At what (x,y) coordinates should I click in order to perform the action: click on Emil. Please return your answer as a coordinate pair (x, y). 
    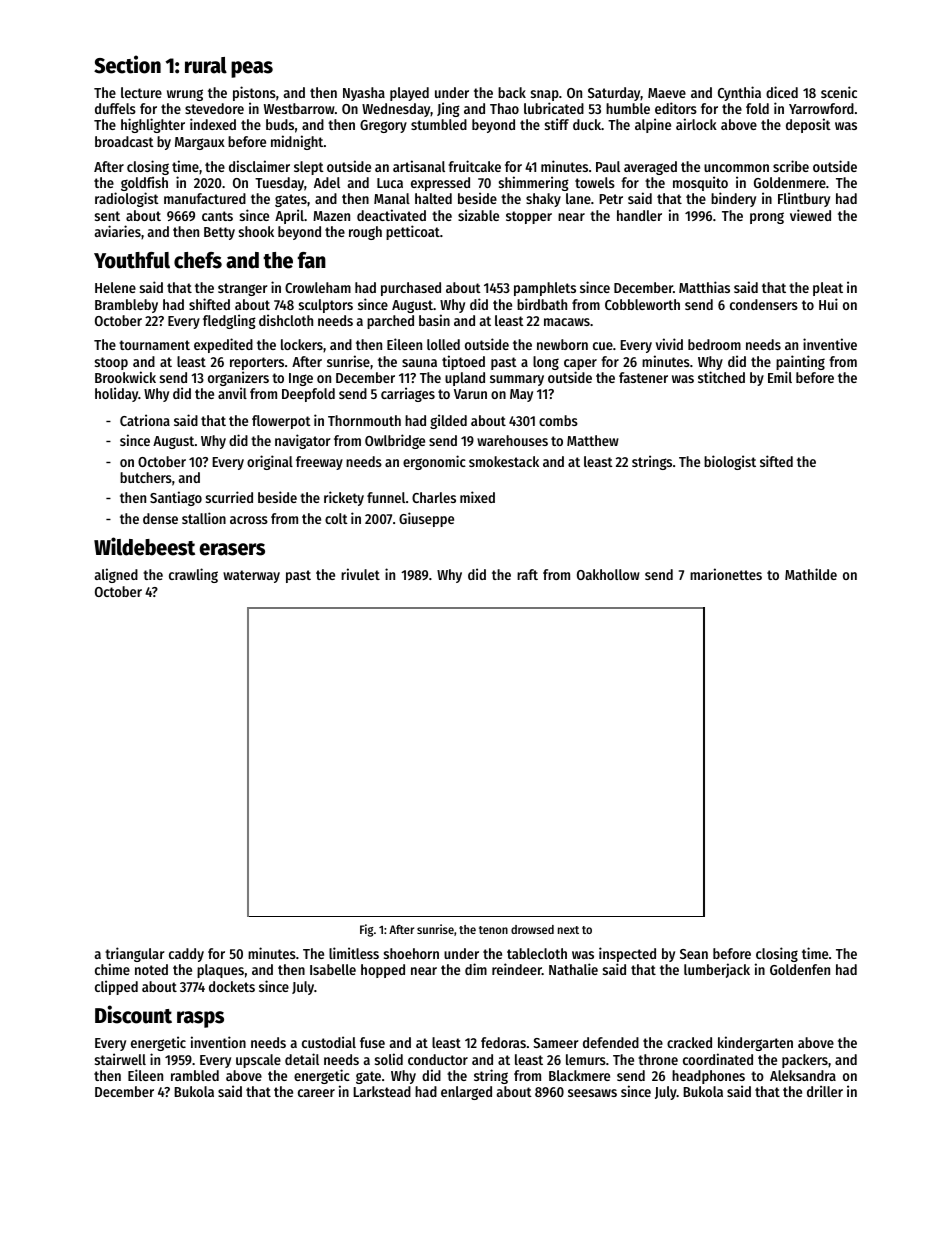
    Looking at the image, I should click on (780, 377).
